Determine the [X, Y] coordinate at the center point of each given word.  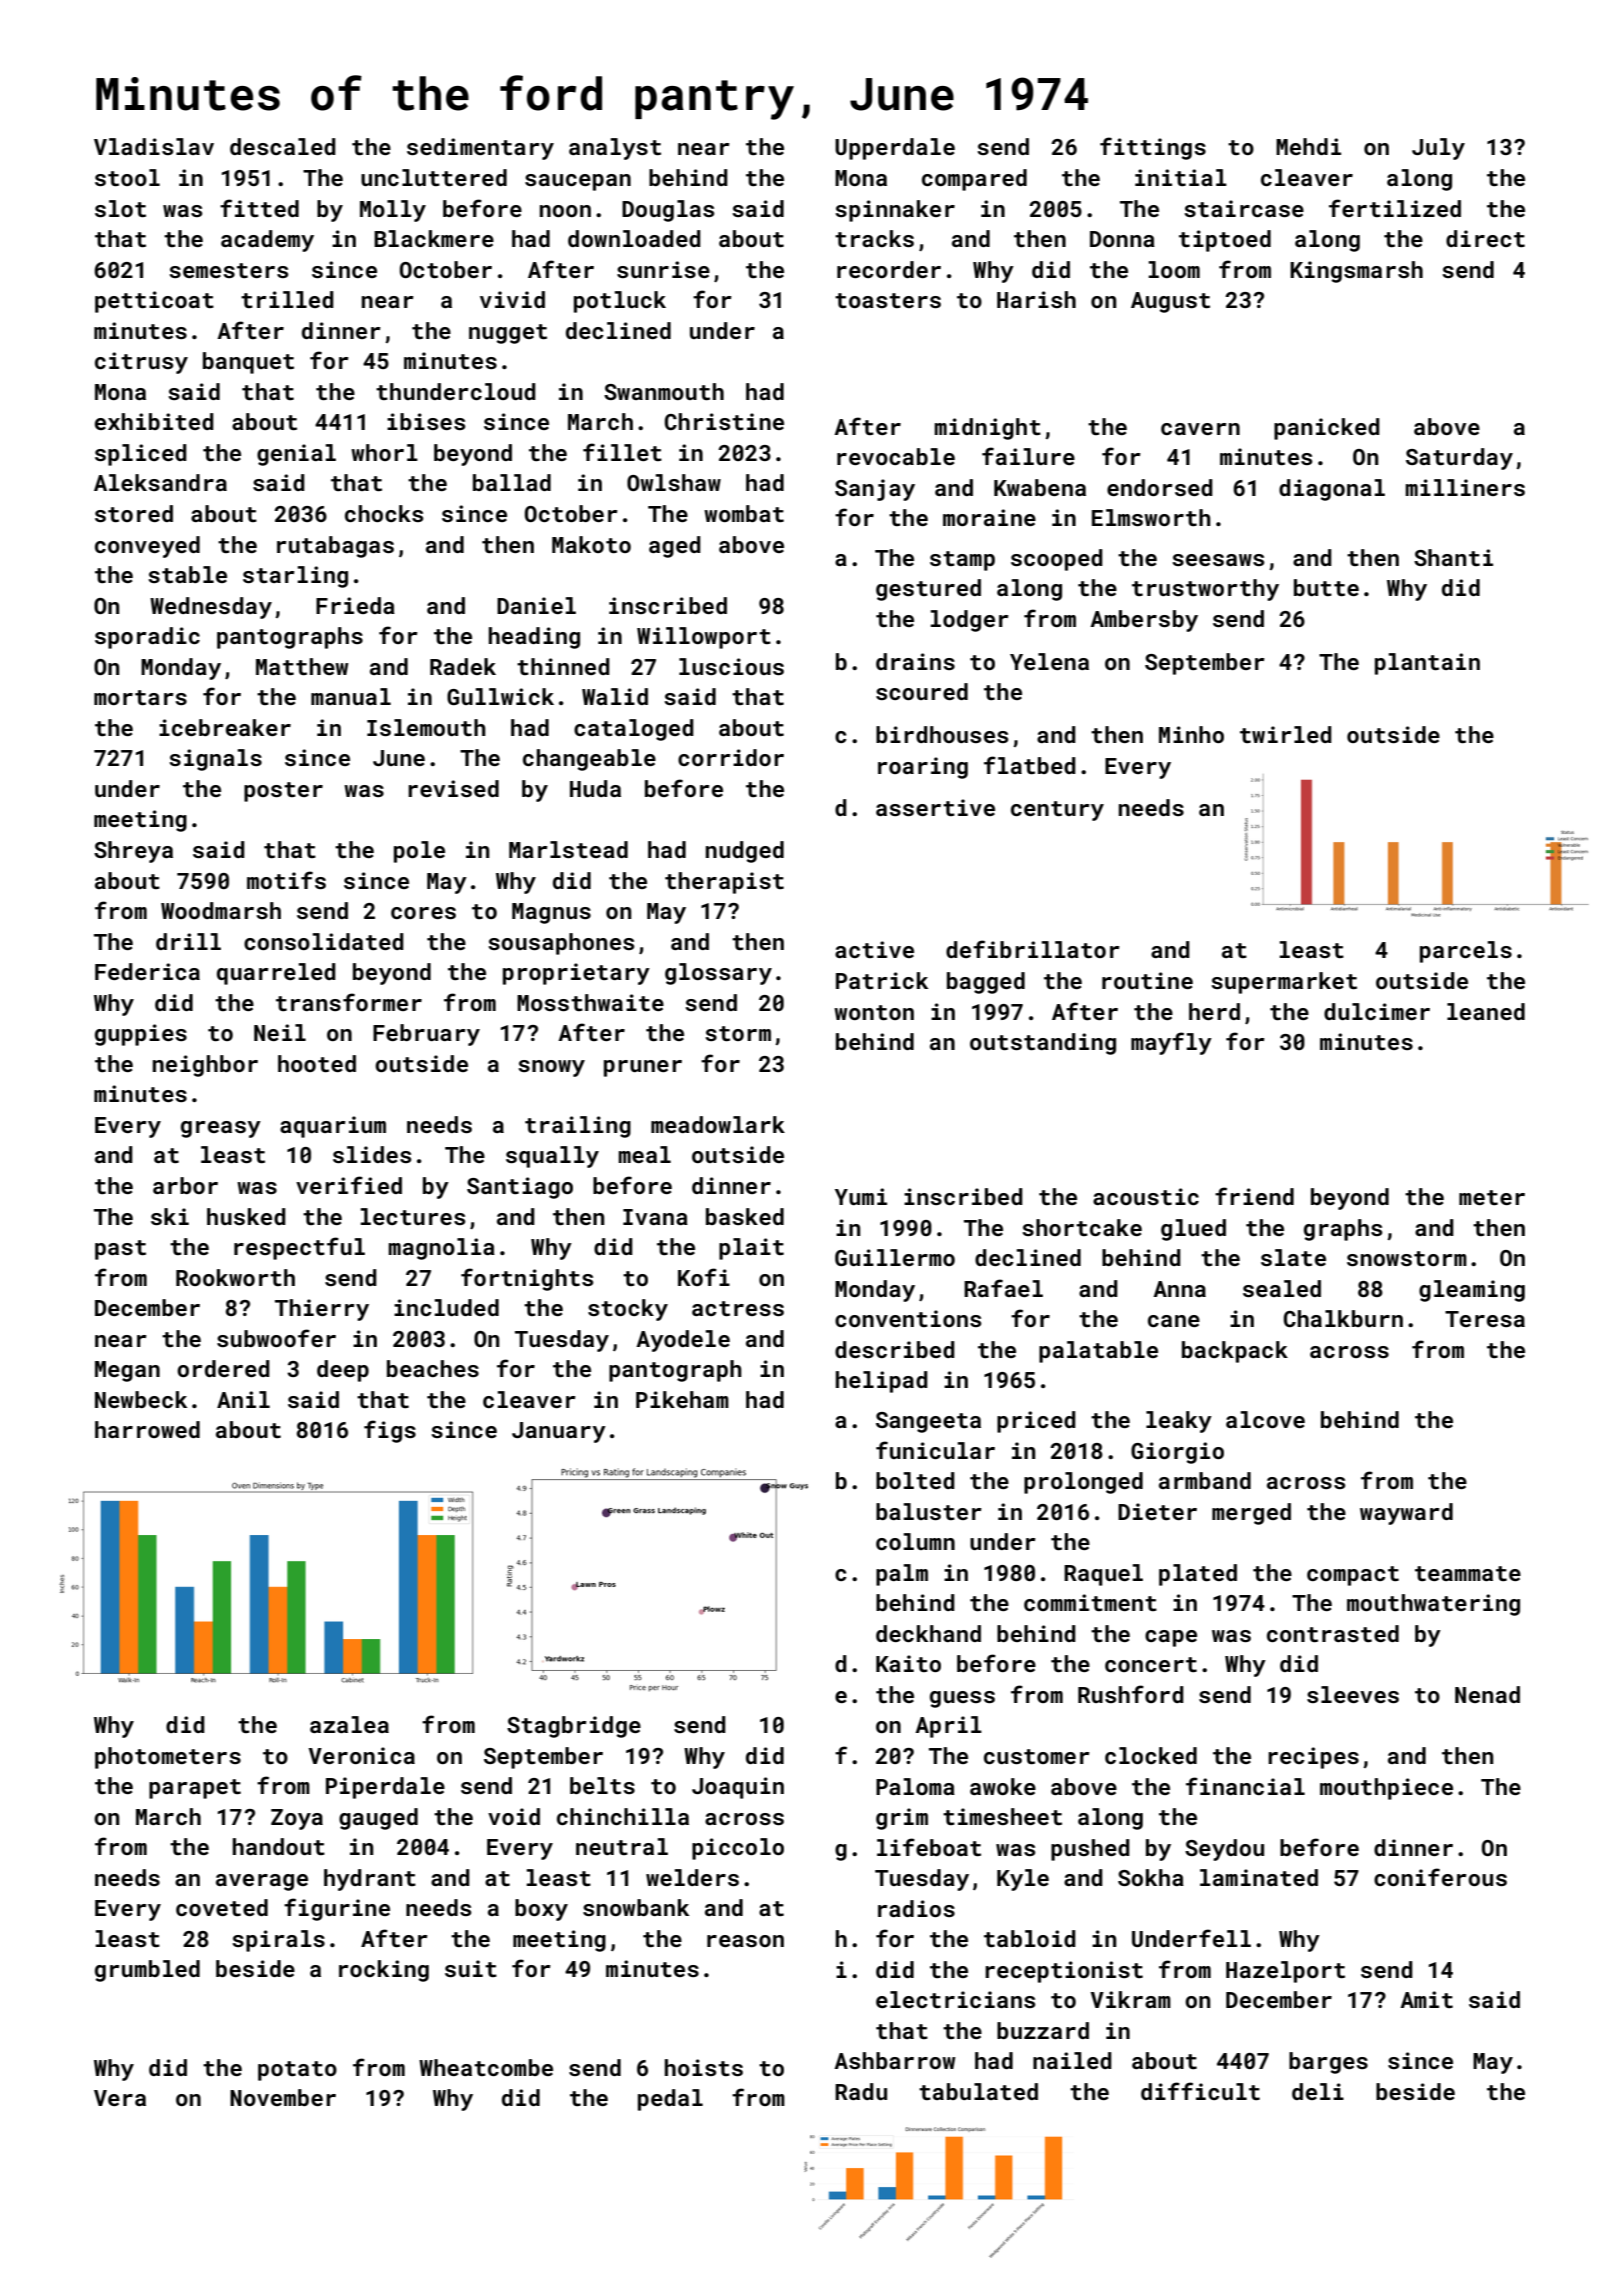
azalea [349, 1724]
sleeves [1353, 1694]
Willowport [704, 638]
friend [1254, 1196]
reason [745, 1941]
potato [297, 2071]
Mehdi [1308, 146]
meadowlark [718, 1124]
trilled [287, 299]
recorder [889, 269]
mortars [140, 697]
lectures [413, 1216]
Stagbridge [574, 1727]
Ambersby [1144, 621]
